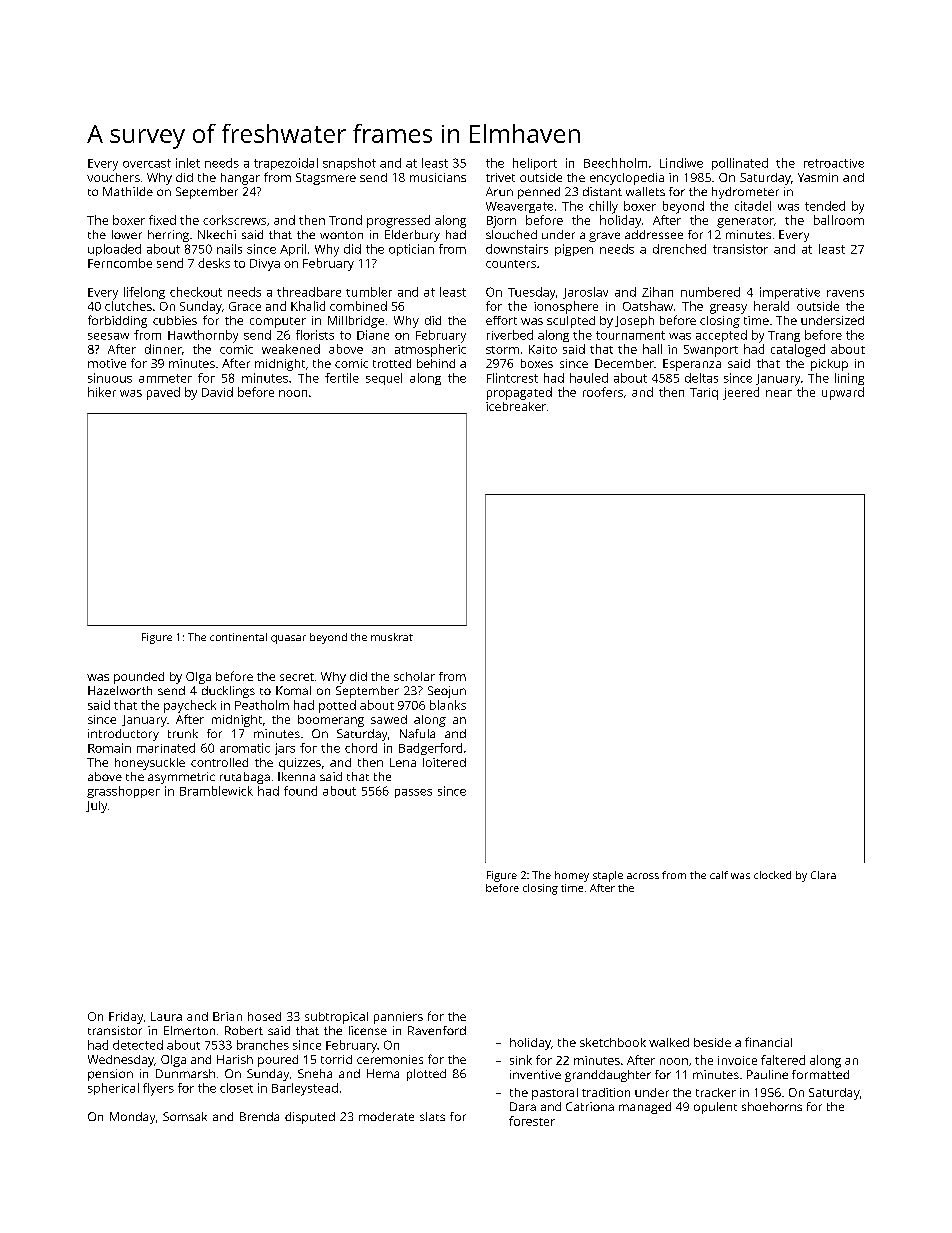 The height and width of the image is (1233, 952). Describe the element at coordinates (123, 792) in the image. I see `grasshopper` at that location.
